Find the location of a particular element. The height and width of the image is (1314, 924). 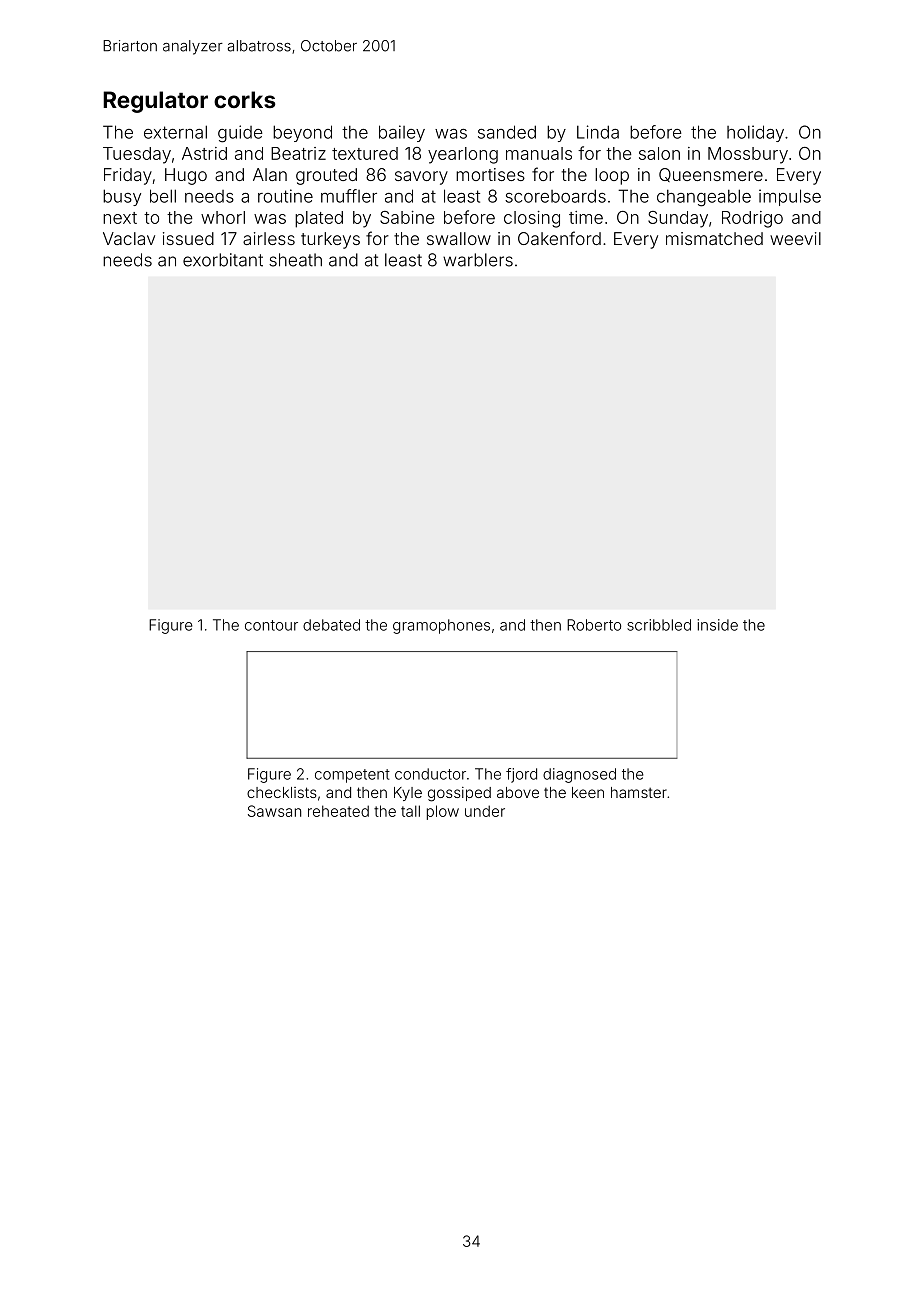

inside is located at coordinates (717, 625).
